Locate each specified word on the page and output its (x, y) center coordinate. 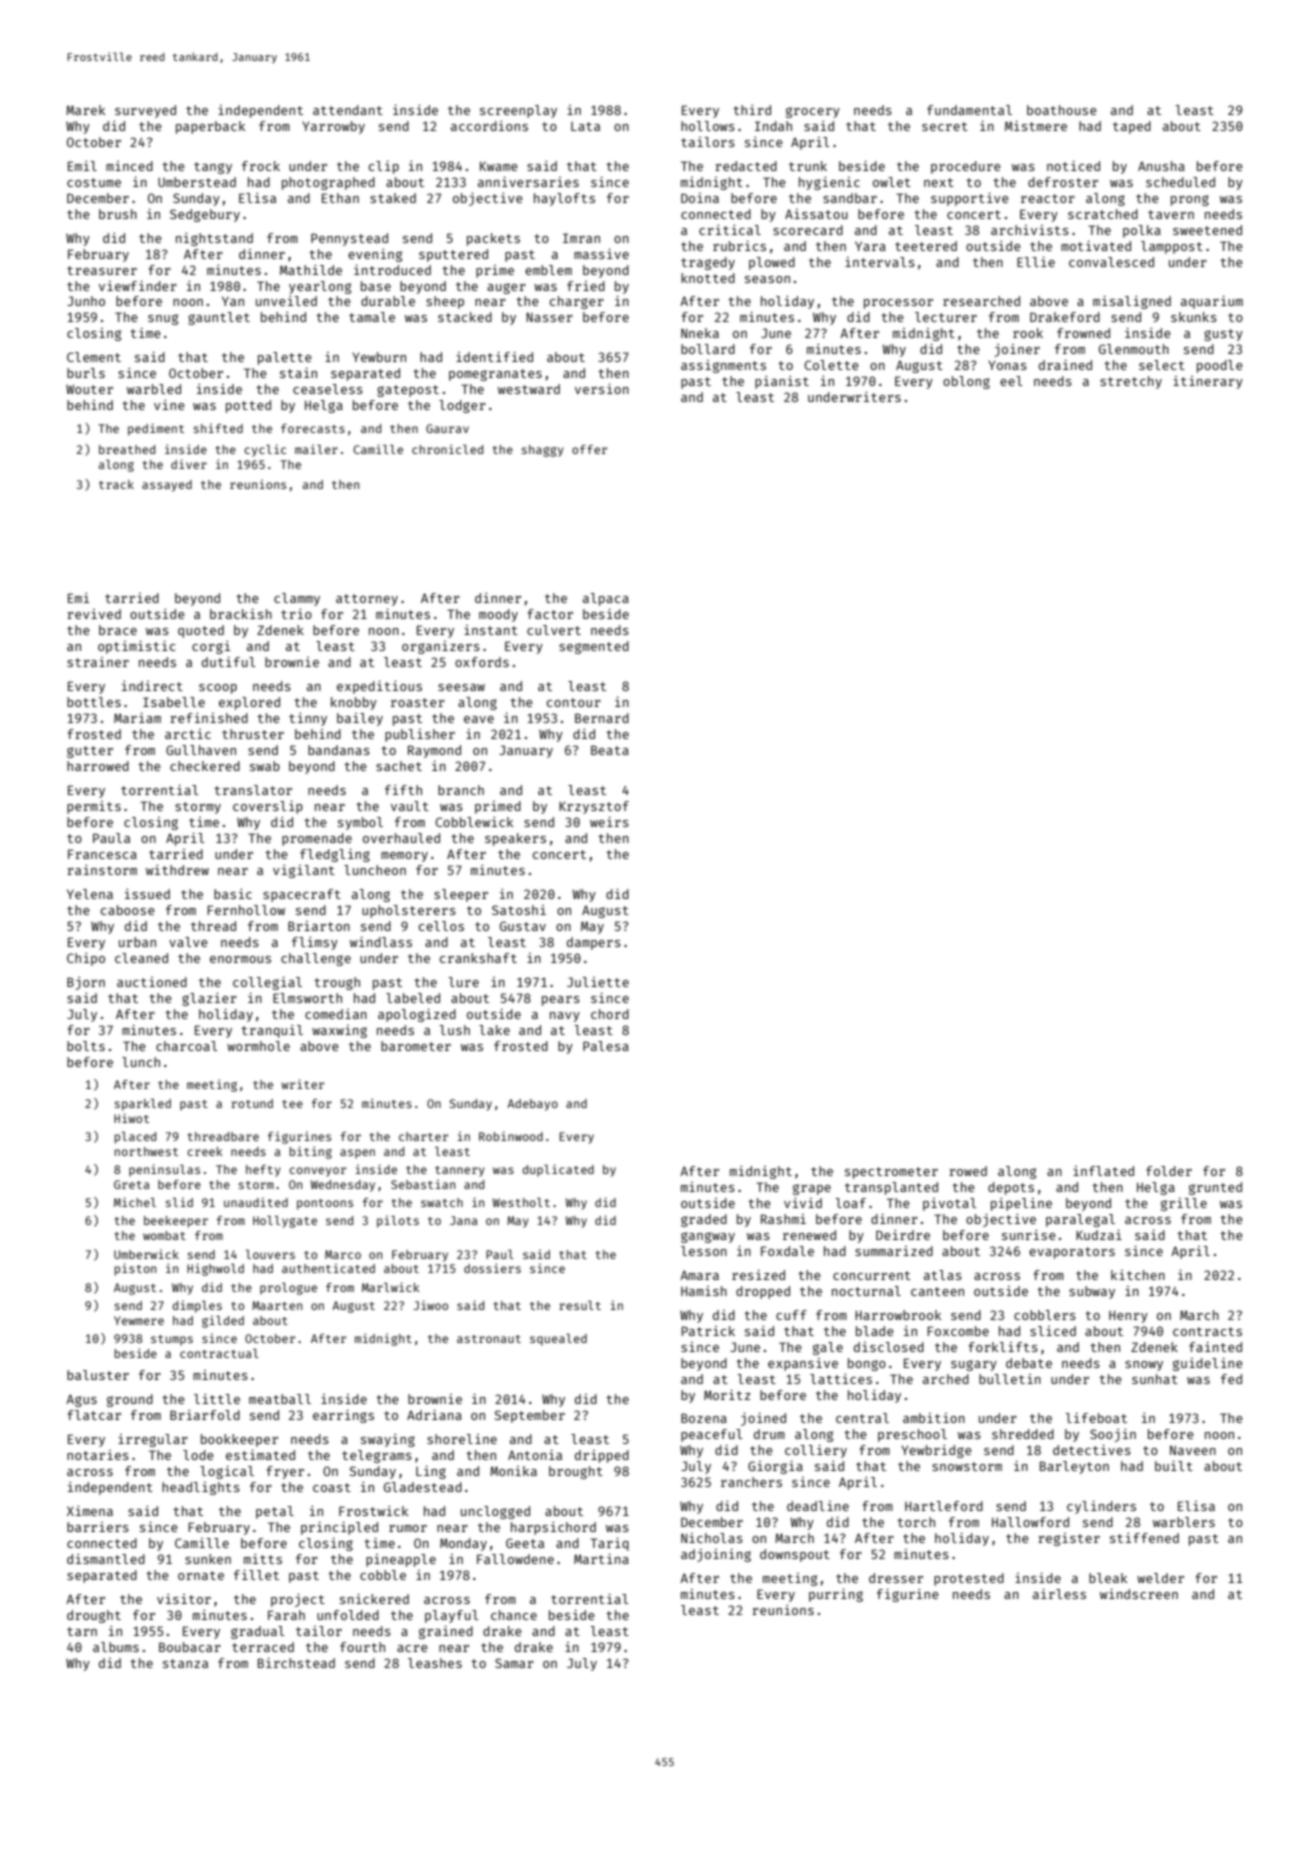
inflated (1103, 1171)
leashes (435, 1663)
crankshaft (478, 958)
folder (1169, 1171)
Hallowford (1030, 1522)
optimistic (136, 647)
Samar (514, 1663)
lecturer (946, 317)
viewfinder (138, 286)
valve (188, 942)
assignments (723, 366)
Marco (343, 1254)
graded (704, 1220)
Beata (610, 750)
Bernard (602, 718)
